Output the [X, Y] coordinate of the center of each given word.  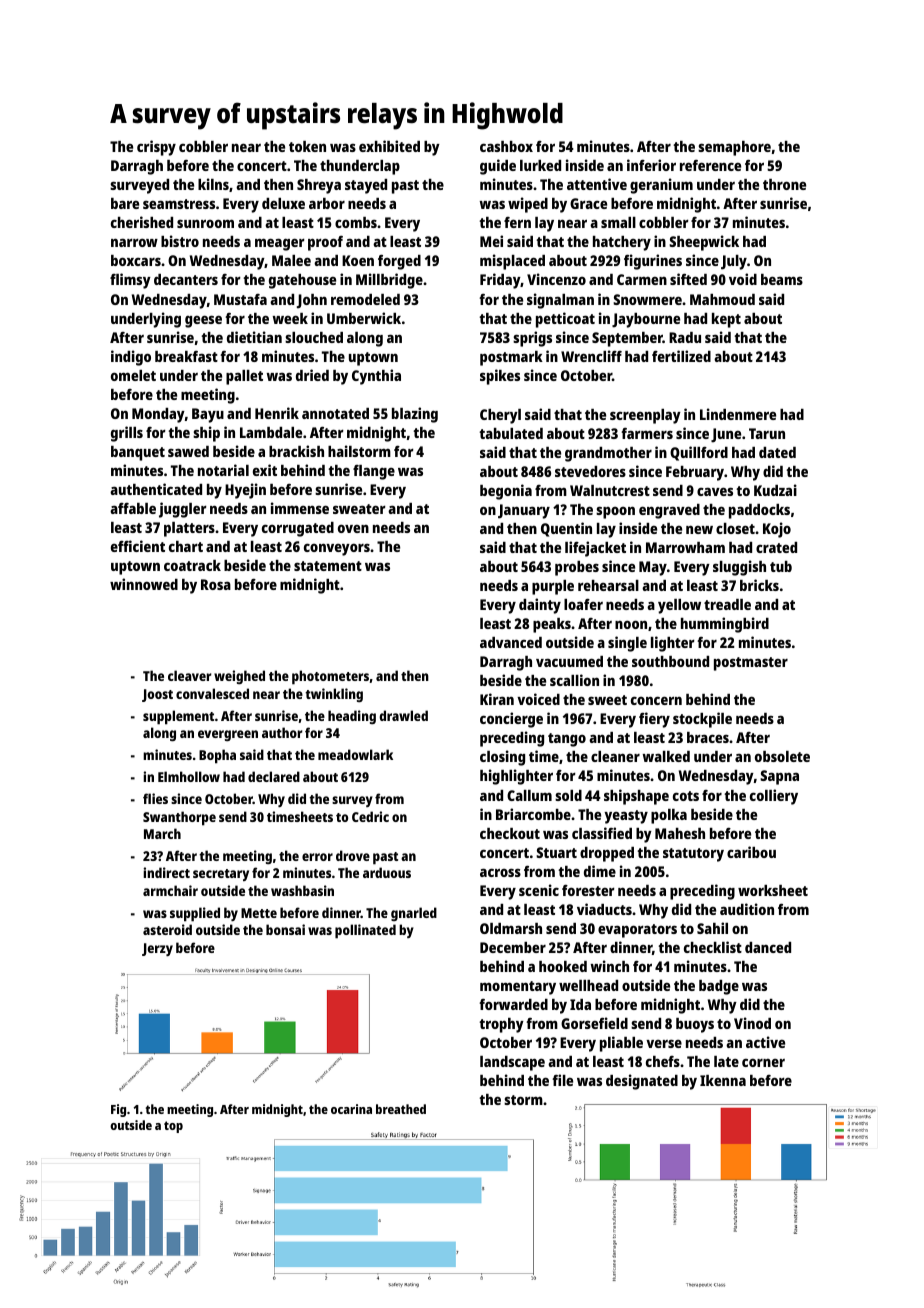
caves [715, 491]
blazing [415, 415]
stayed [366, 186]
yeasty [626, 817]
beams [782, 279]
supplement [178, 717]
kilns [213, 184]
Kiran [497, 699]
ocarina [351, 1109]
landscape [512, 1063]
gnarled [414, 914]
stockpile [702, 720]
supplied [195, 914]
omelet [133, 375]
